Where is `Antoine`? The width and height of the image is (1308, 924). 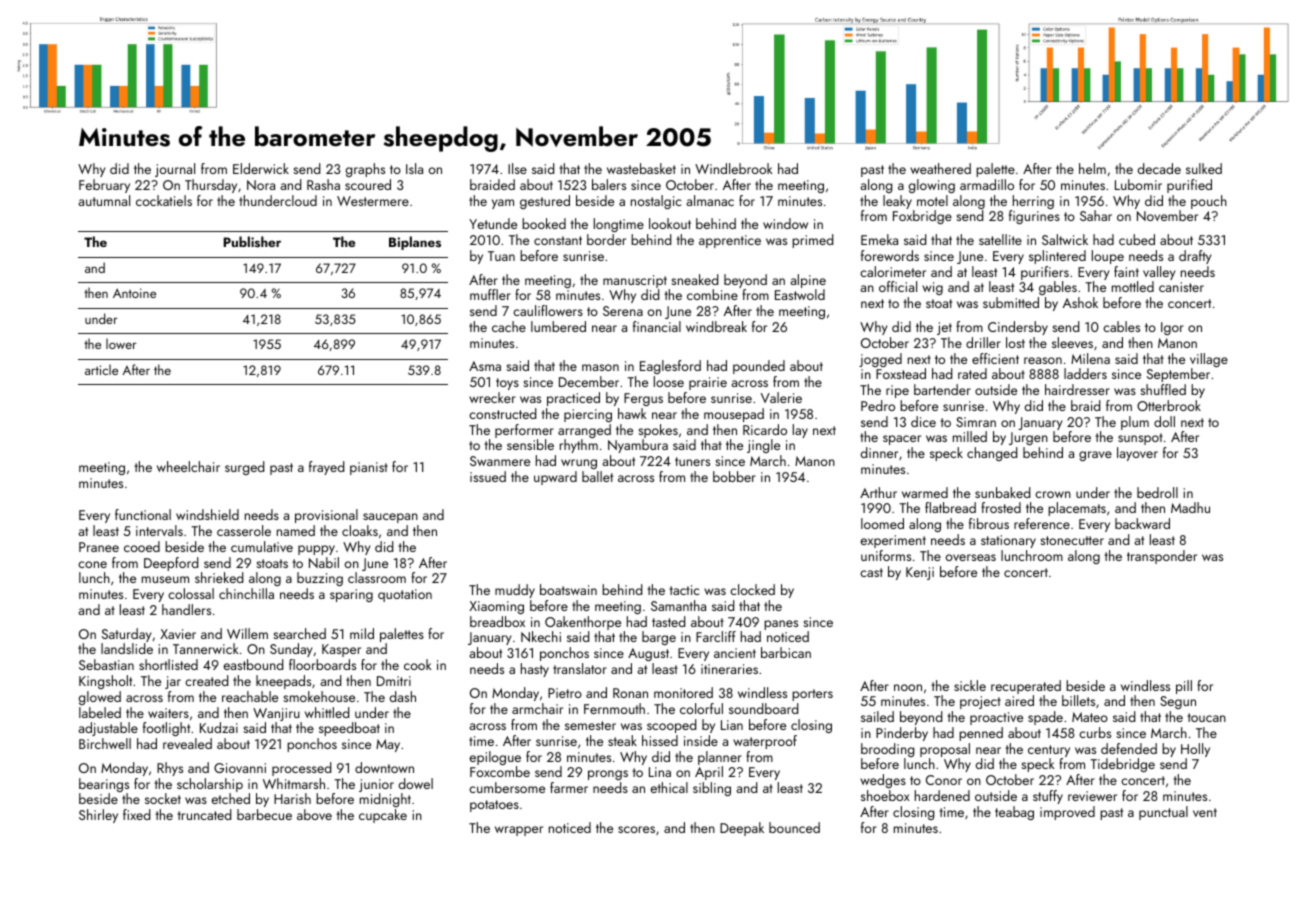
Antoine is located at coordinates (134, 293).
